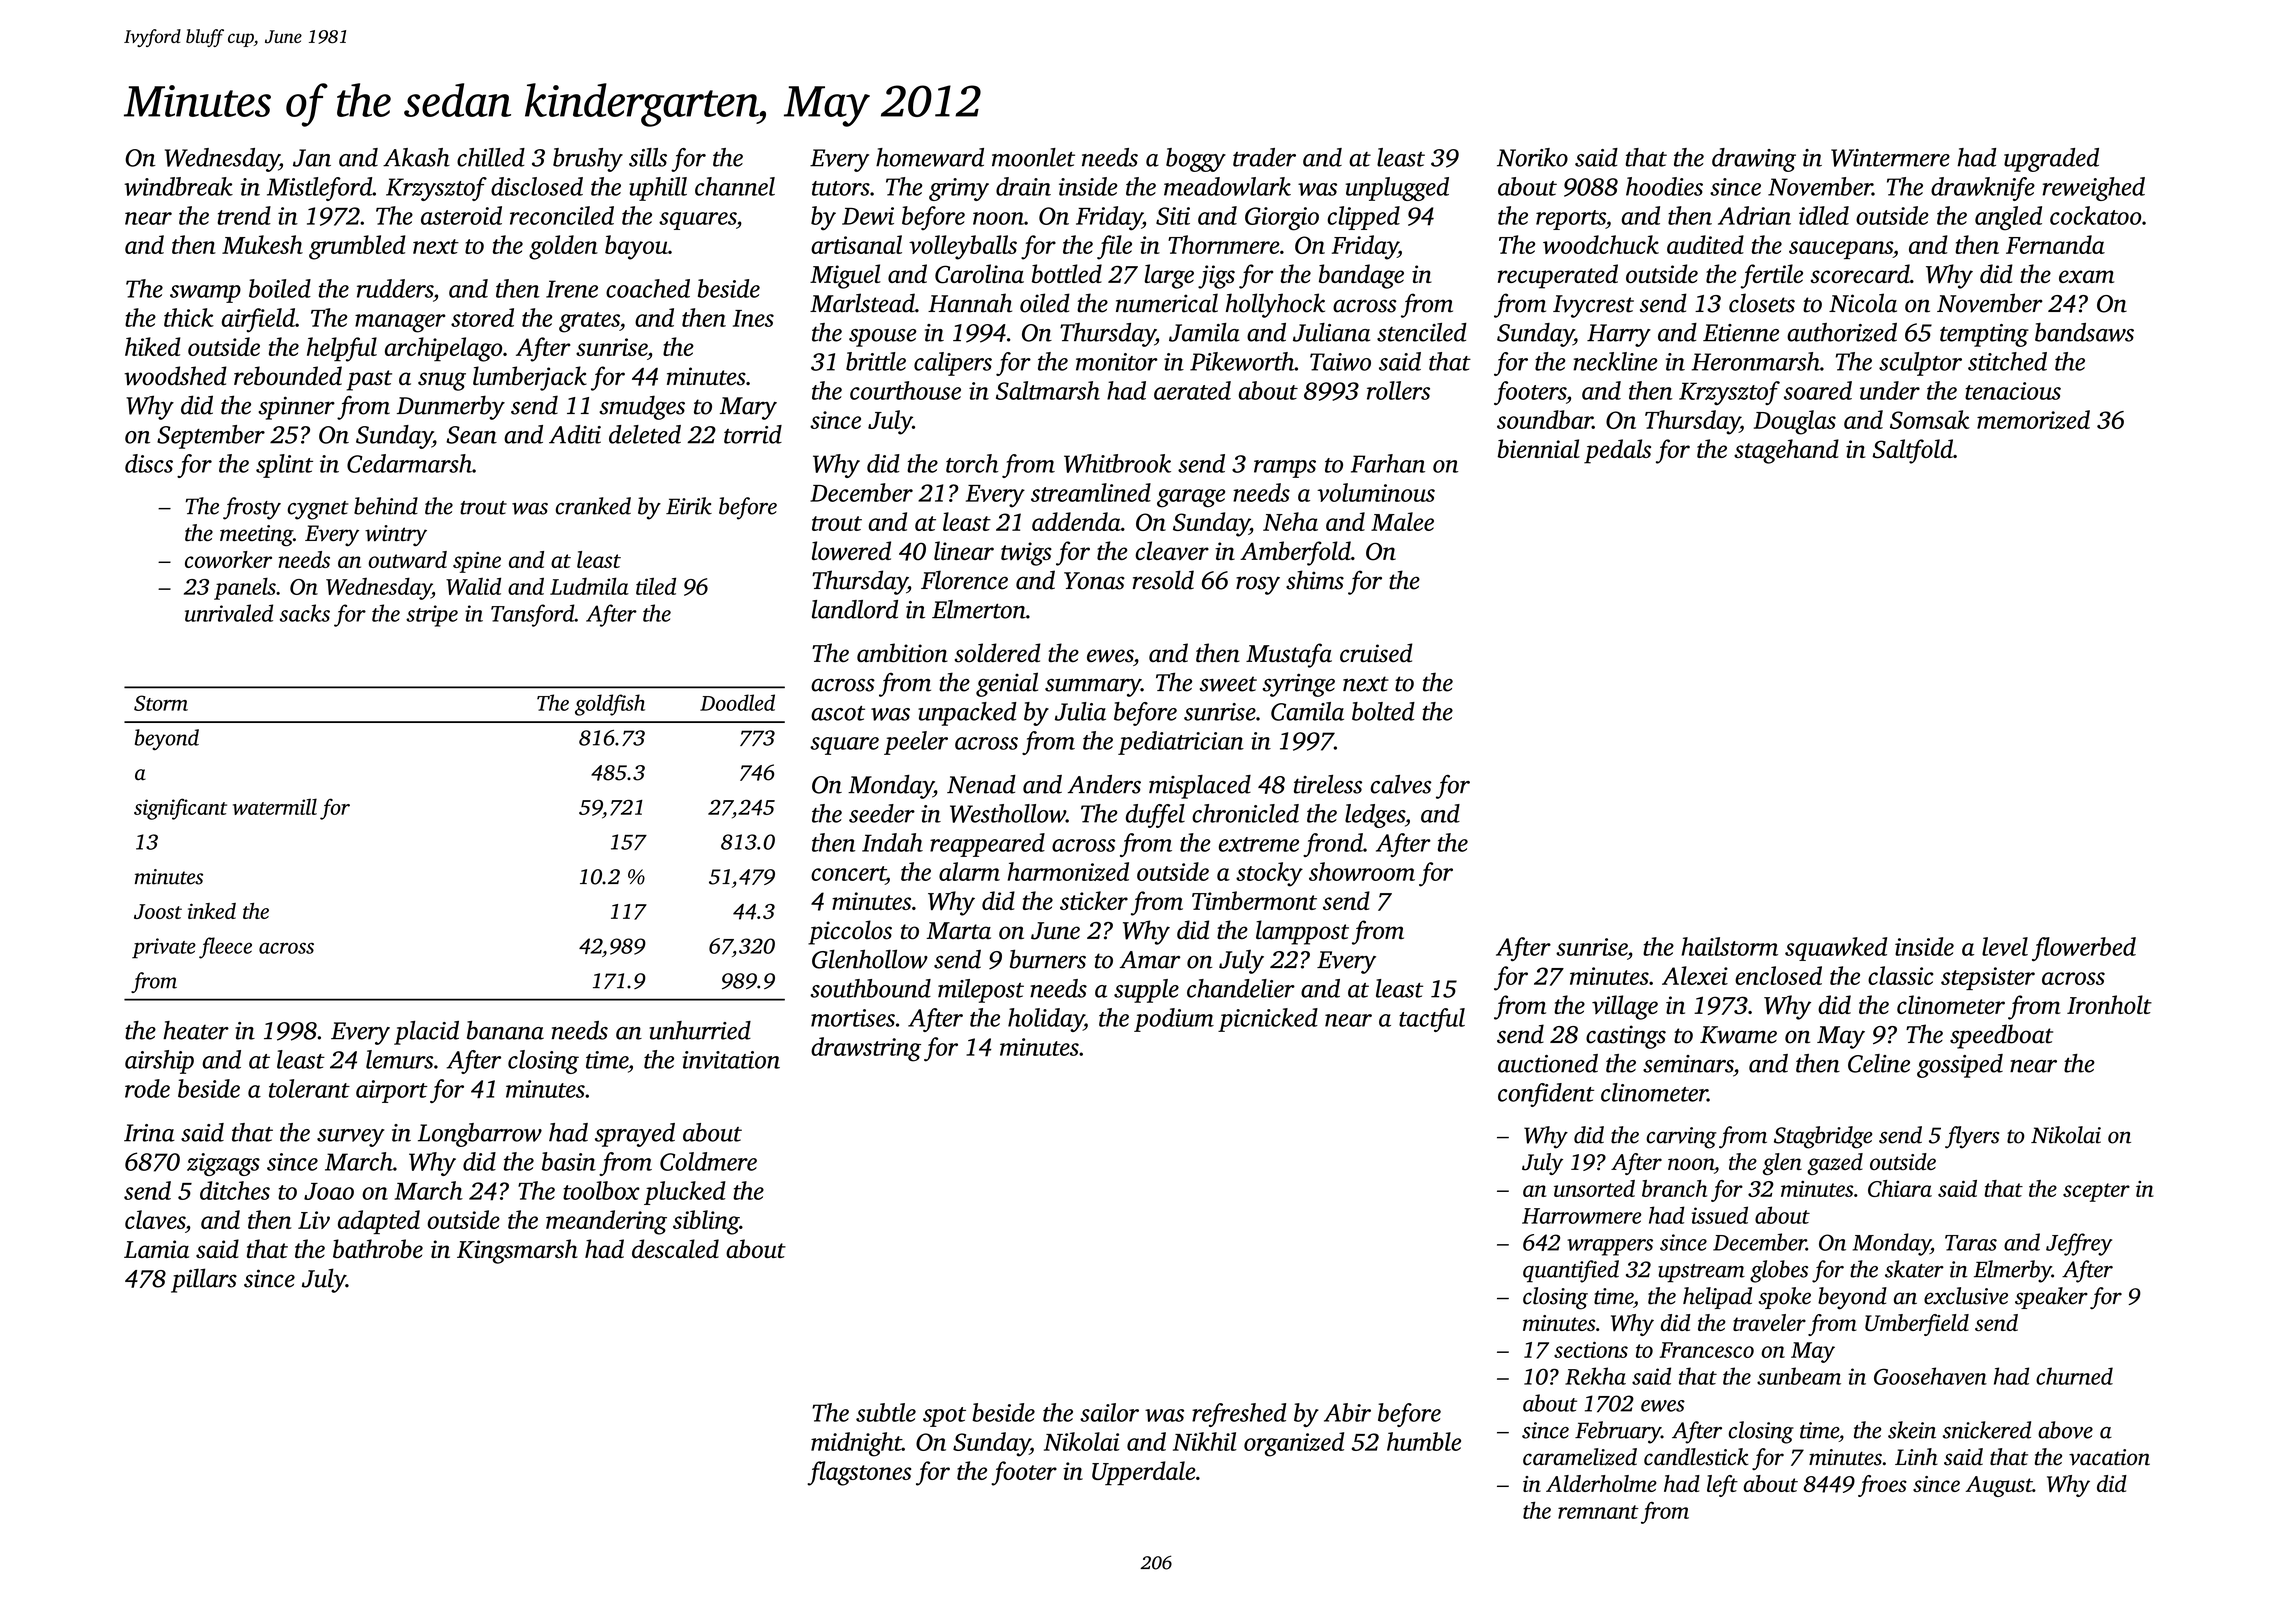 This document has width=2282, height=1614. What do you see at coordinates (930, 157) in the document?
I see `homeward` at bounding box center [930, 157].
